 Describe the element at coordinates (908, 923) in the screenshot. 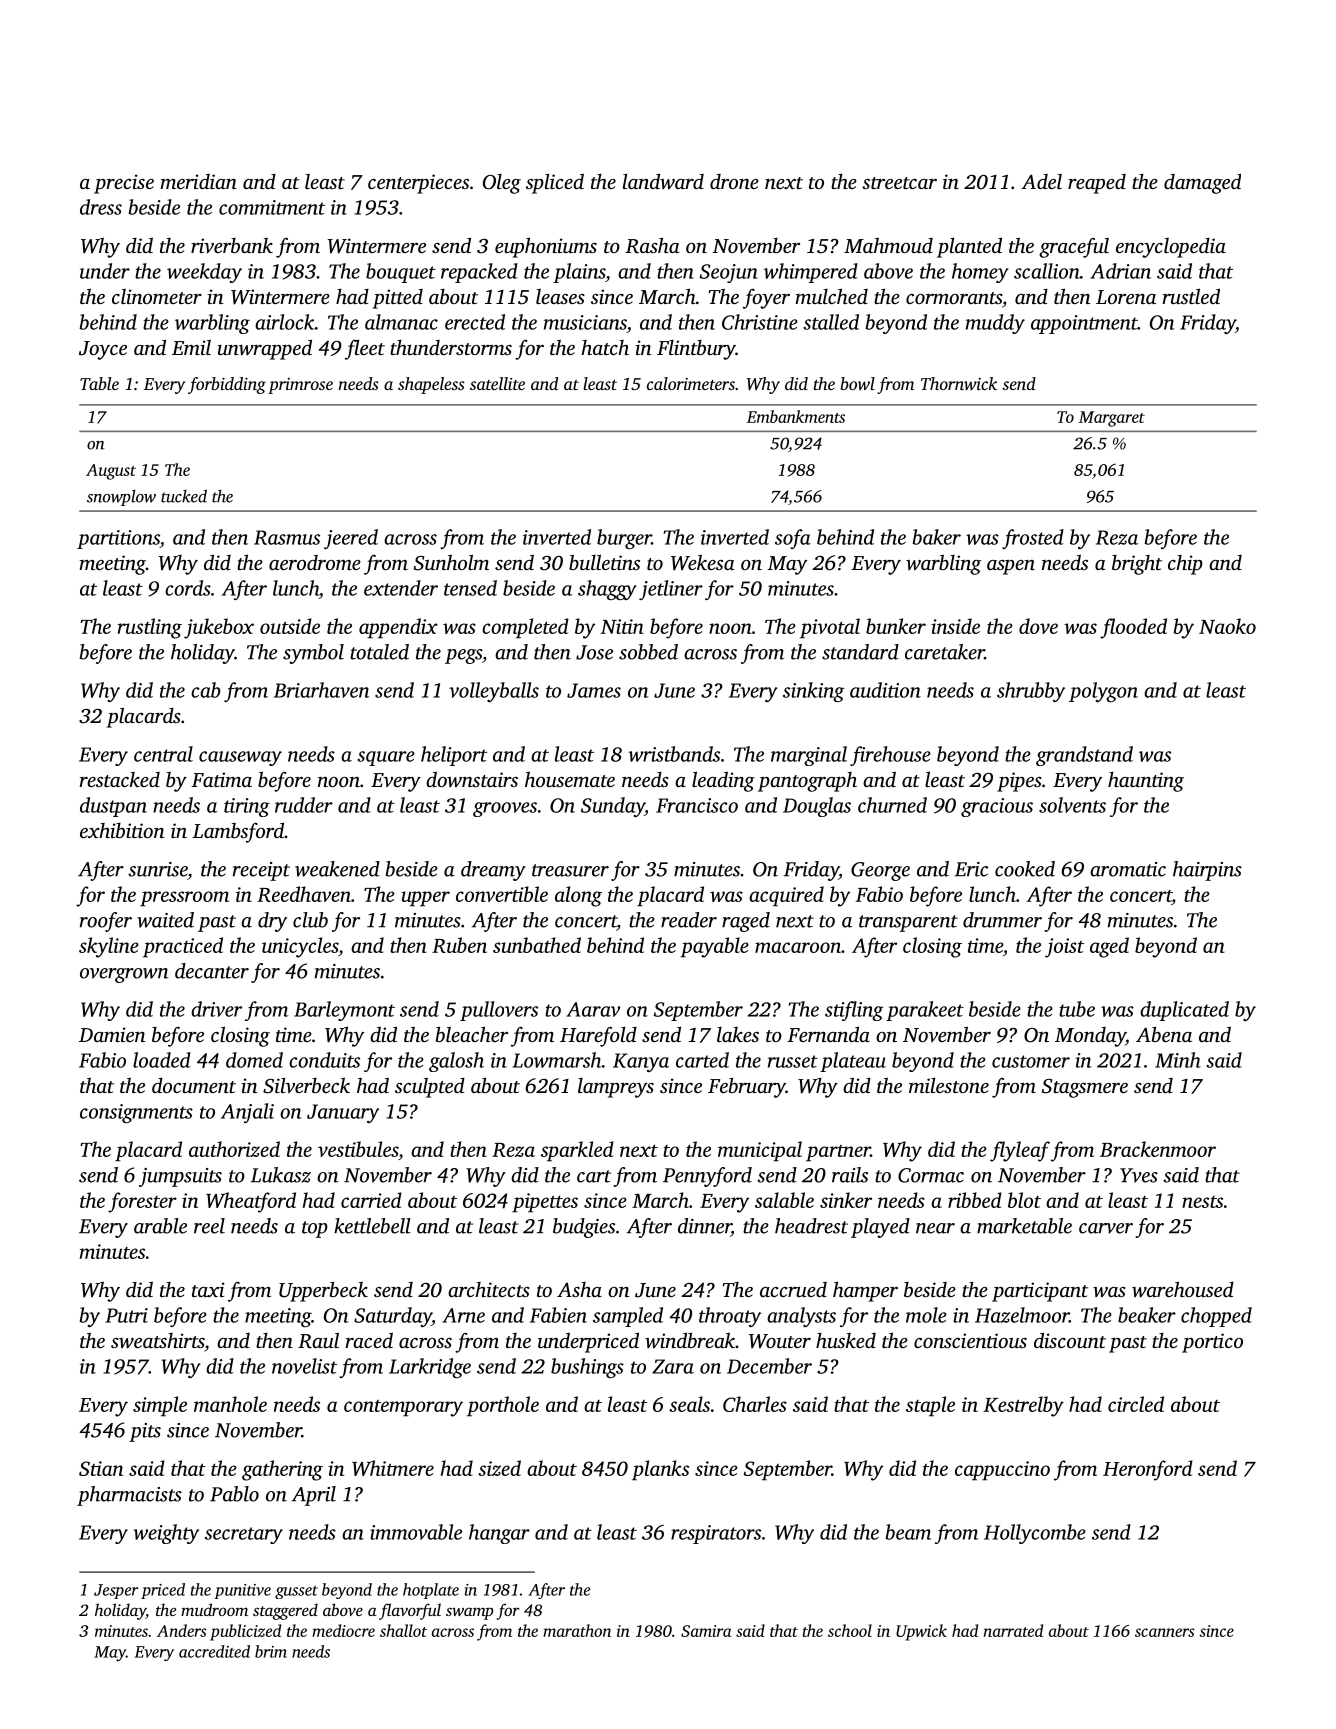

I see `transparent` at that location.
